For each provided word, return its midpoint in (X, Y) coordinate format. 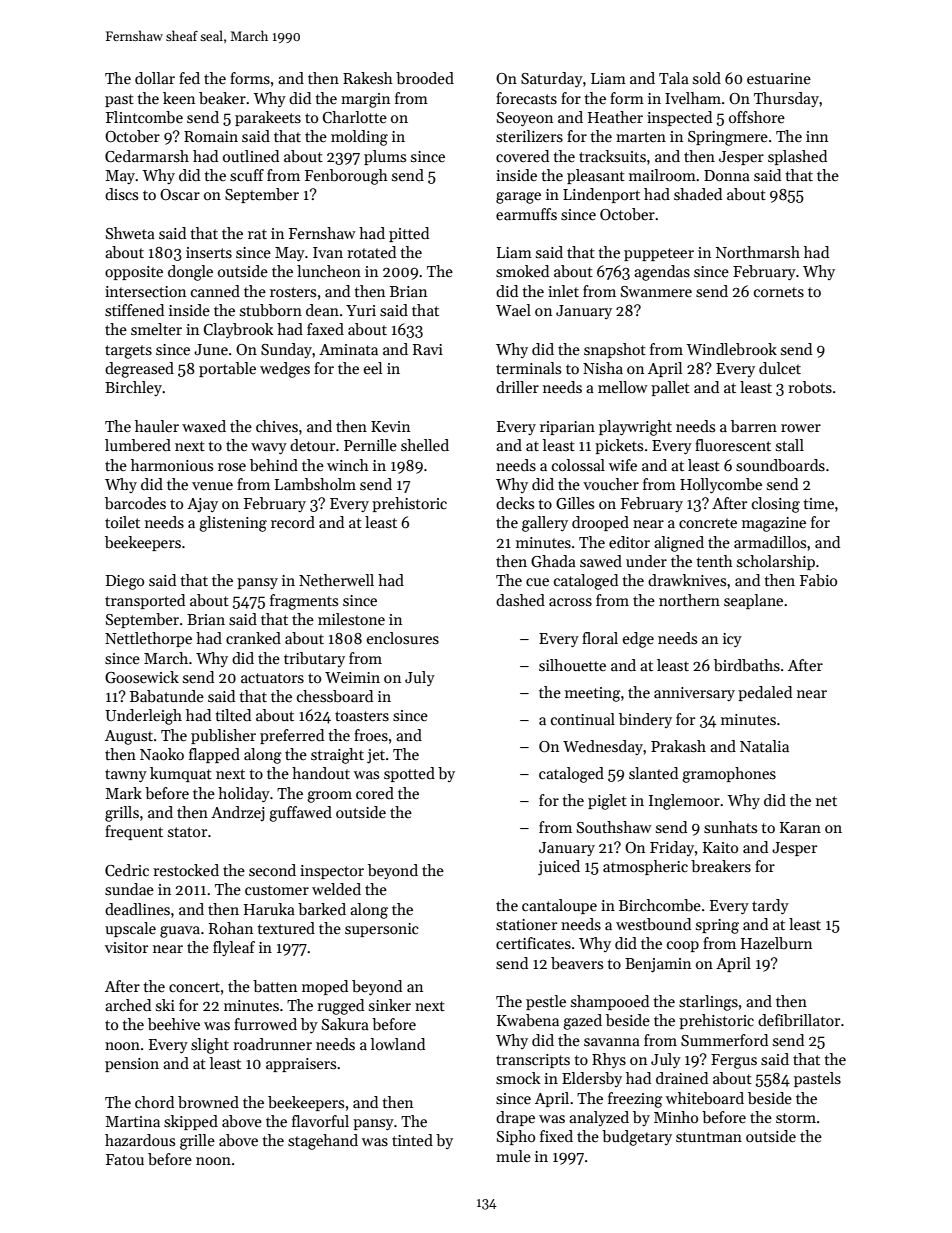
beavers (577, 963)
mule (513, 1156)
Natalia (764, 746)
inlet (563, 291)
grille (197, 1142)
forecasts (526, 98)
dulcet (780, 368)
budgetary (637, 1138)
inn (817, 136)
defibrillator (799, 1020)
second (272, 870)
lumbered (138, 445)
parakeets (268, 118)
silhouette (572, 665)
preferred (292, 736)
